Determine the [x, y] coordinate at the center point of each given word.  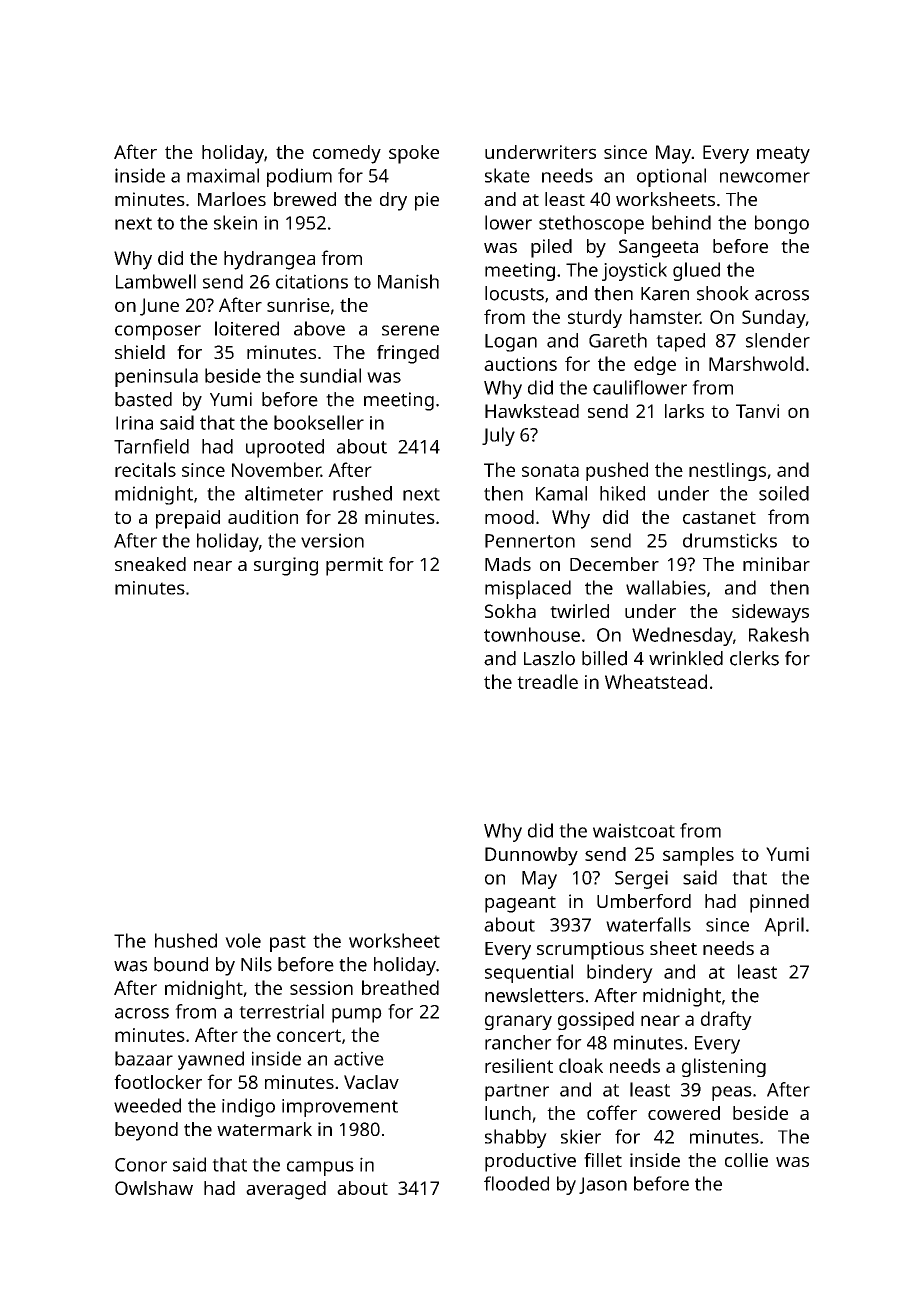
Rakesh [779, 634]
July [498, 436]
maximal [223, 175]
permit [354, 566]
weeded [147, 1105]
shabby [516, 1138]
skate [507, 175]
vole [243, 940]
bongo [782, 224]
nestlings [727, 471]
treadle [547, 681]
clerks [754, 658]
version [332, 540]
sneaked [150, 564]
